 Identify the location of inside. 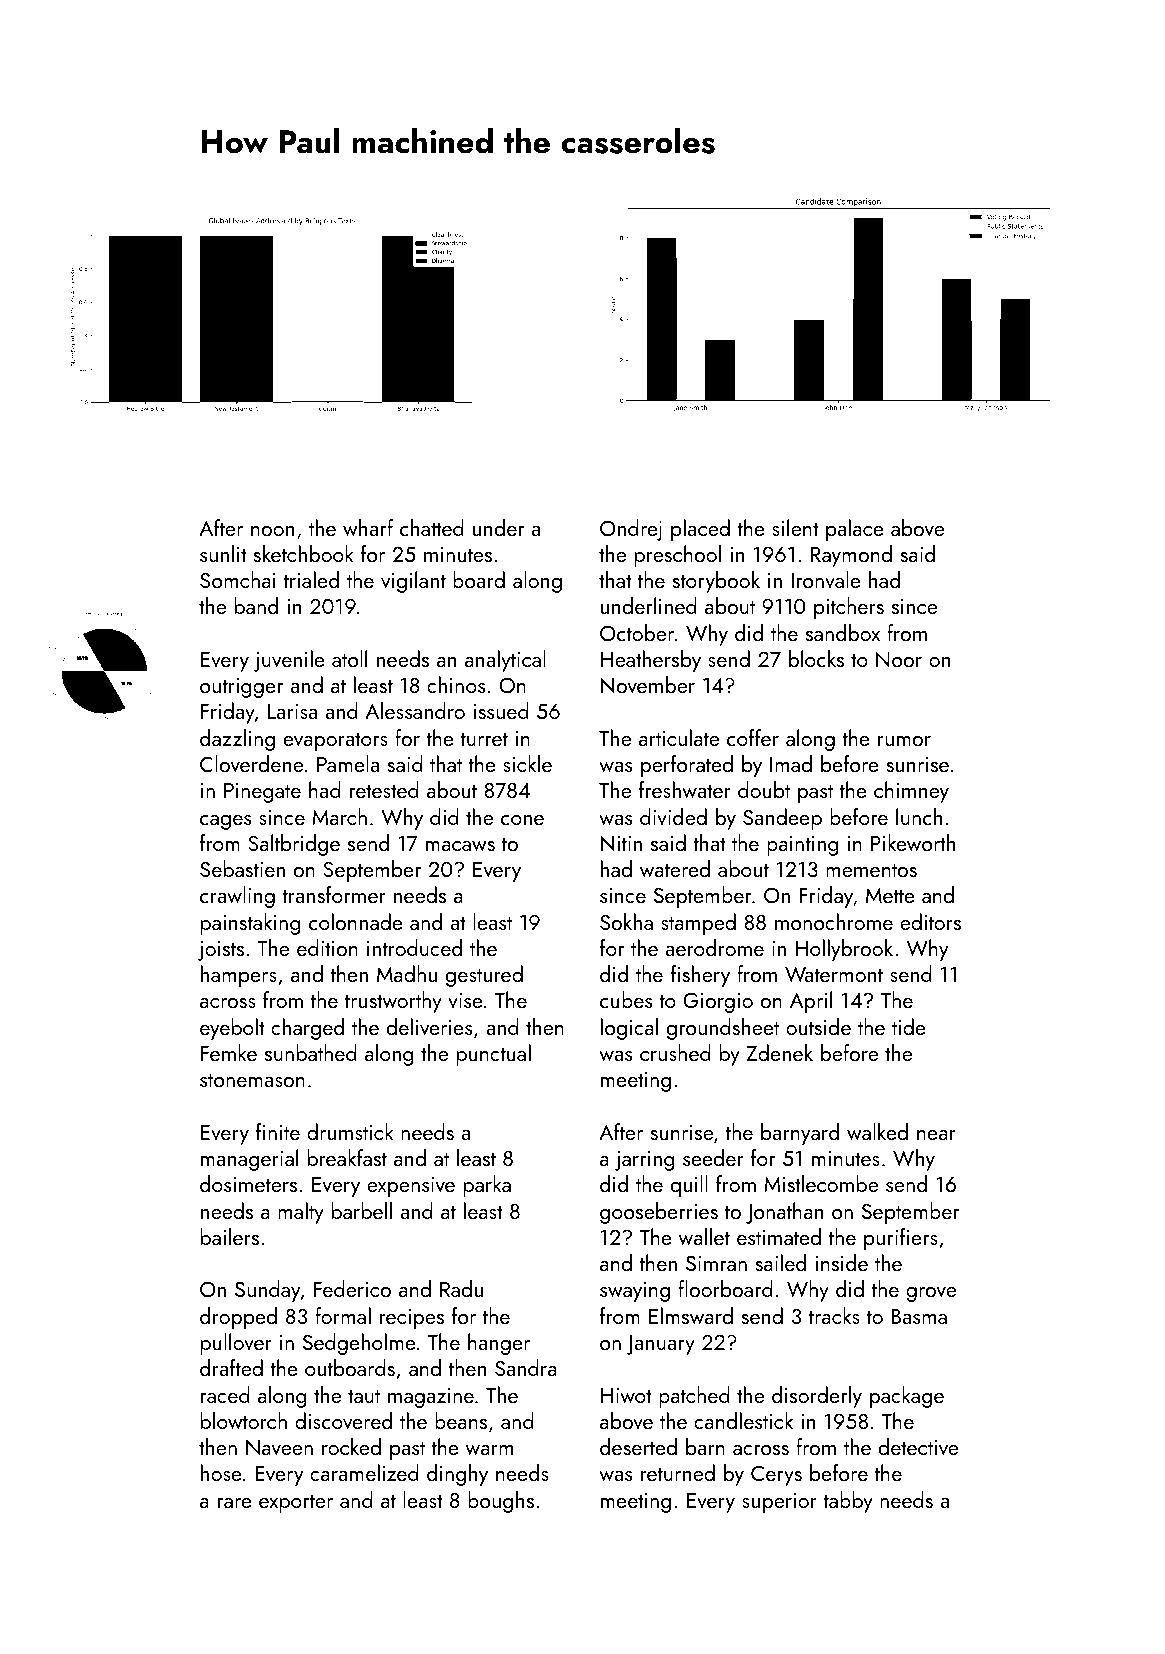
(842, 1262).
